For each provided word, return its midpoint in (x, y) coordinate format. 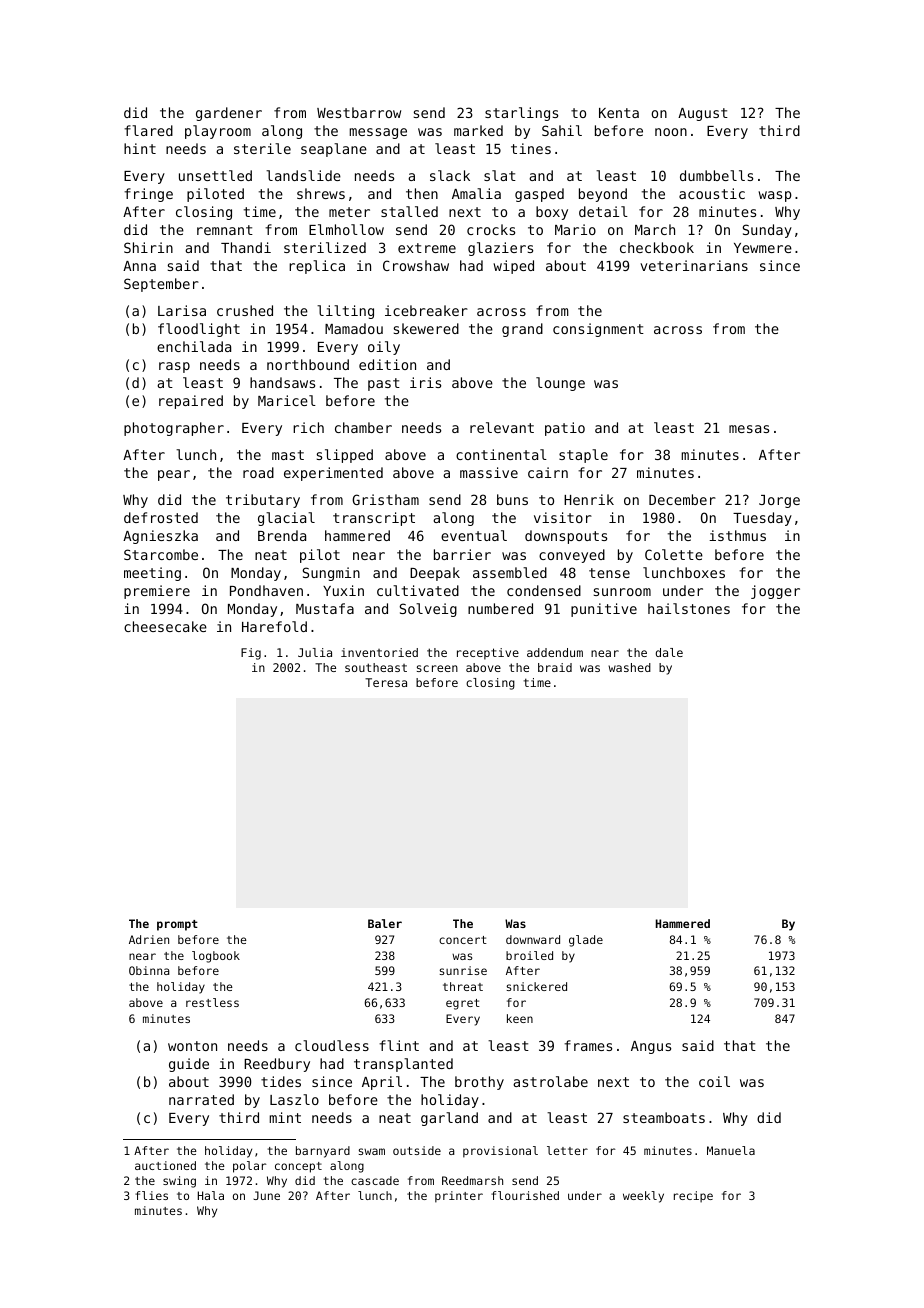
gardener (229, 114)
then (422, 193)
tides (281, 1081)
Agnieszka (160, 537)
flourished (525, 1195)
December (682, 499)
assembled (510, 572)
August (703, 114)
